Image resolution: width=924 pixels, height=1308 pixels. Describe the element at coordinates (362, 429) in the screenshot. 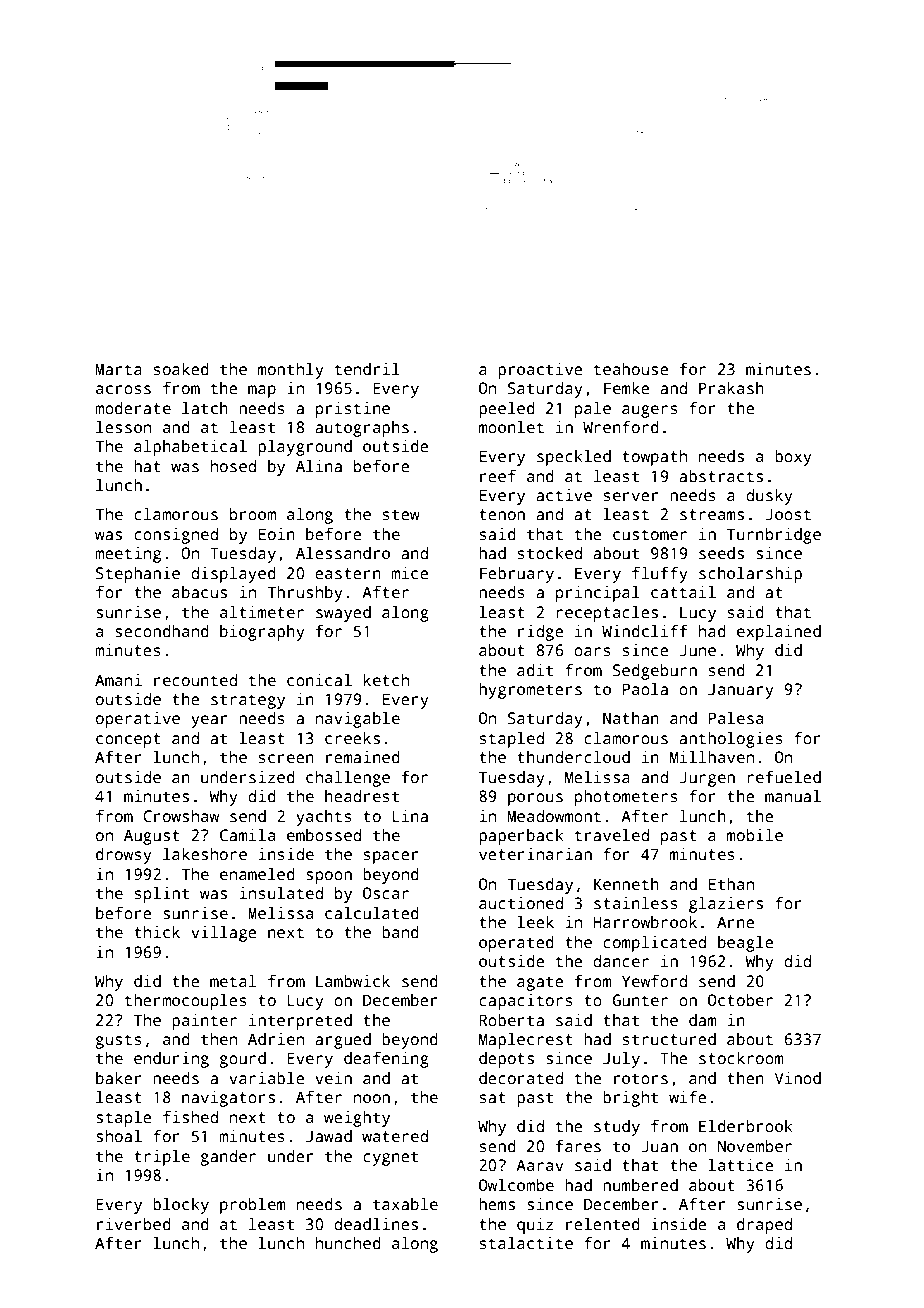

I see `autographs` at that location.
